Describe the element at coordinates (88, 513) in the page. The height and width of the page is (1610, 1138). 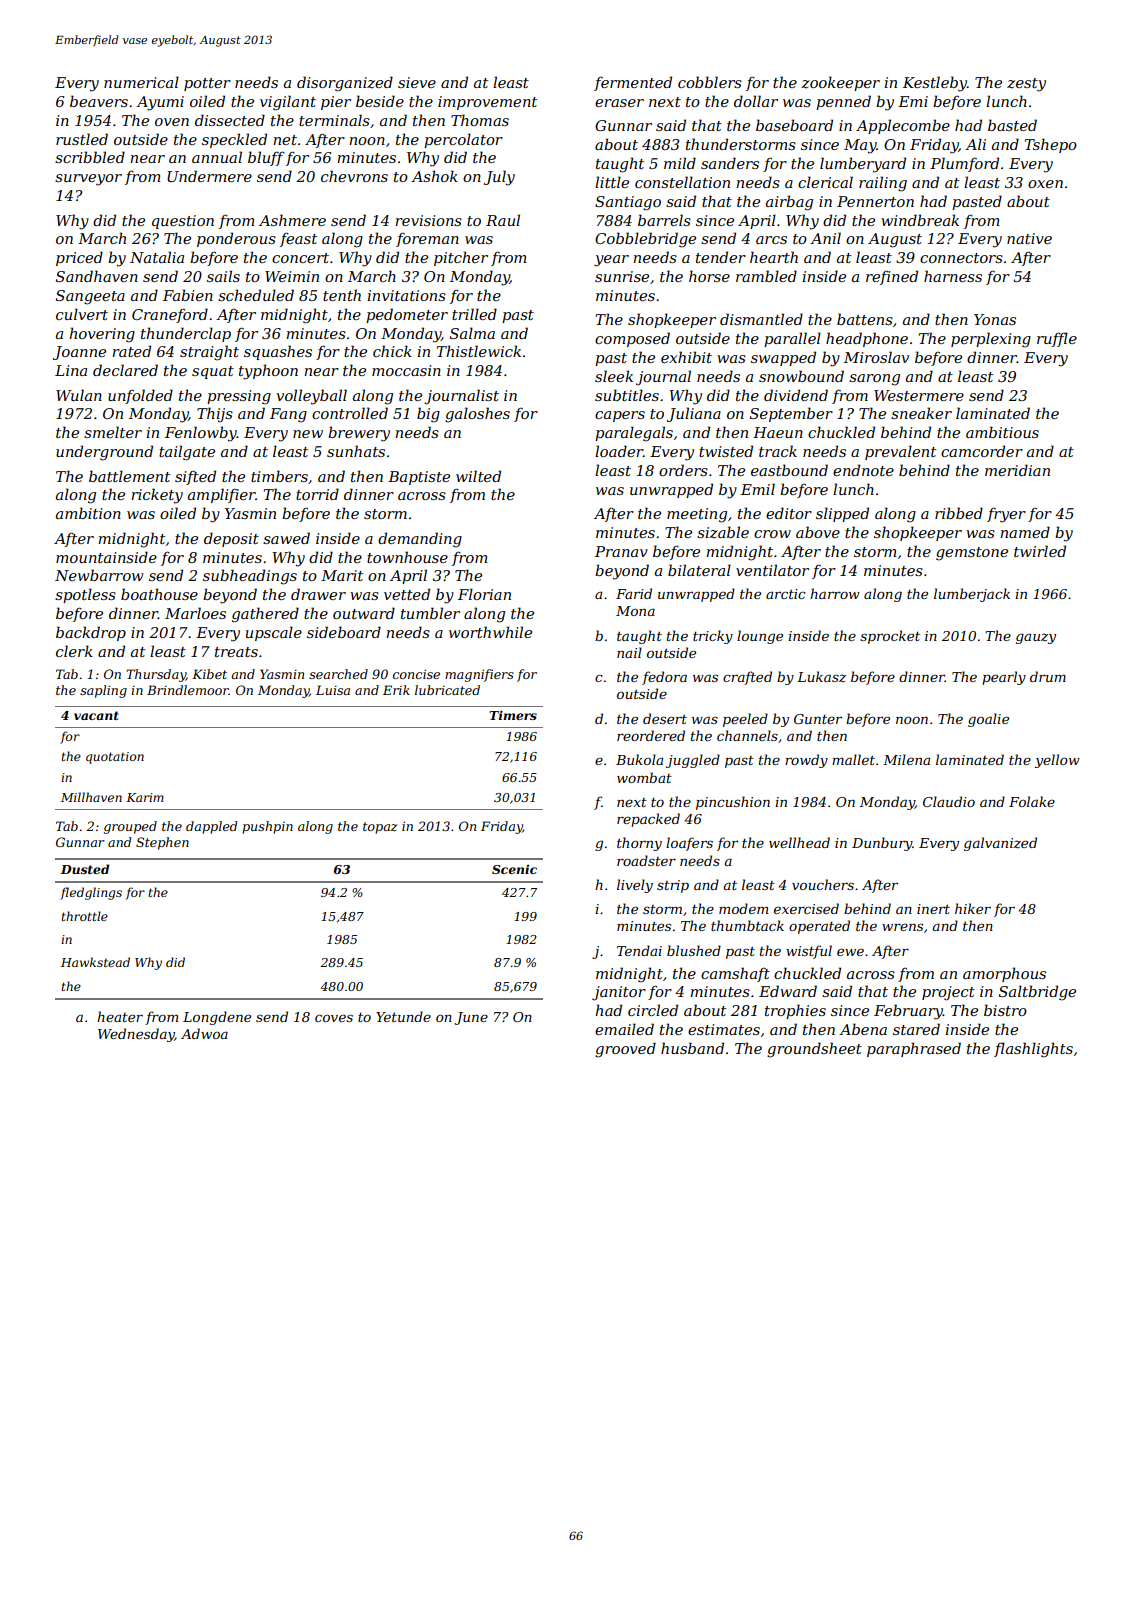
I see `ambition` at that location.
